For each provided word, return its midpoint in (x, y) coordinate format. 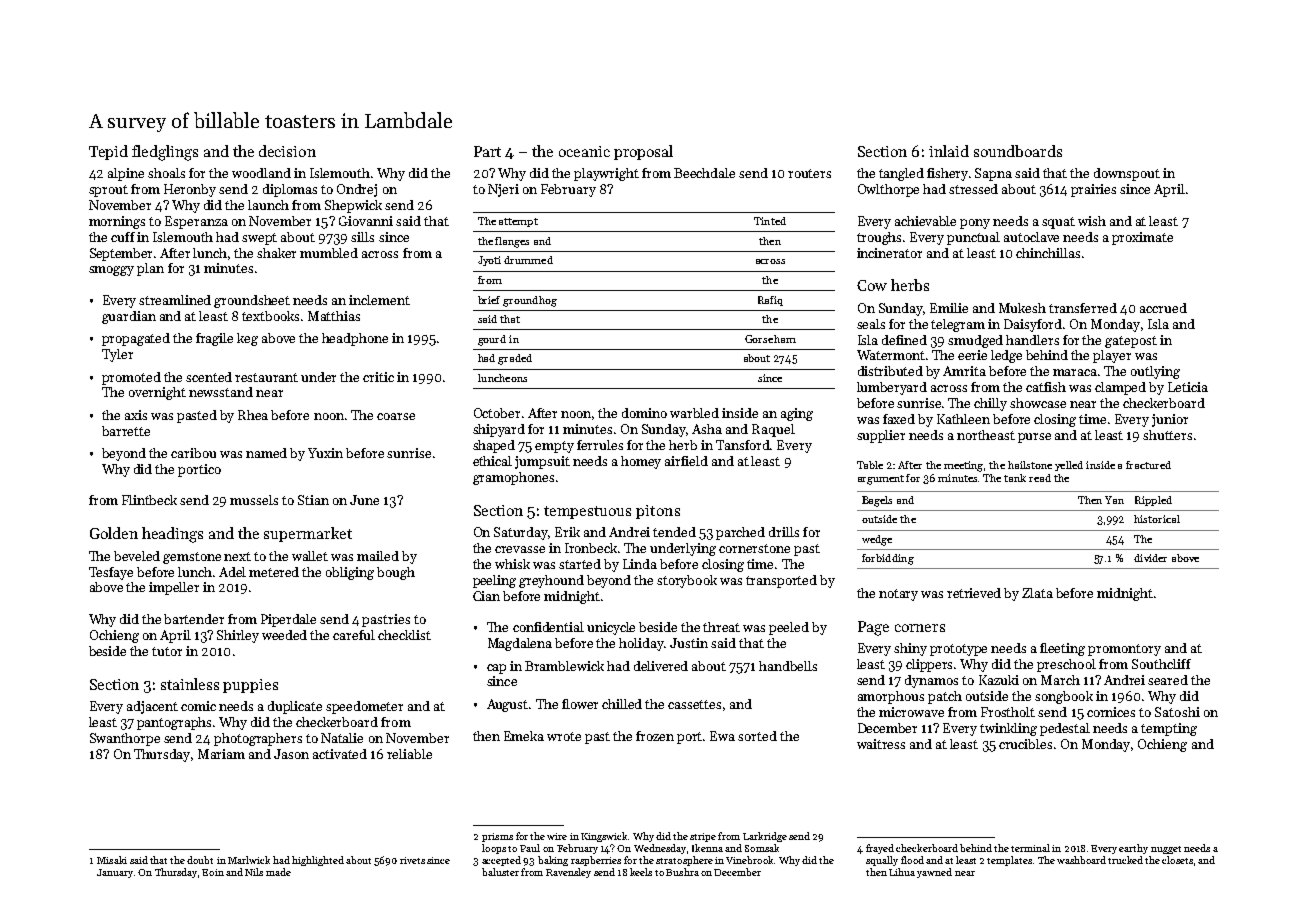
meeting (963, 466)
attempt (518, 222)
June (364, 500)
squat (1058, 223)
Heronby (190, 190)
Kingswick (604, 837)
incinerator (889, 253)
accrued (1163, 308)
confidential (548, 627)
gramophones (513, 478)
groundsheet (252, 301)
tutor (167, 651)
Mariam (221, 754)
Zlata (1037, 593)
